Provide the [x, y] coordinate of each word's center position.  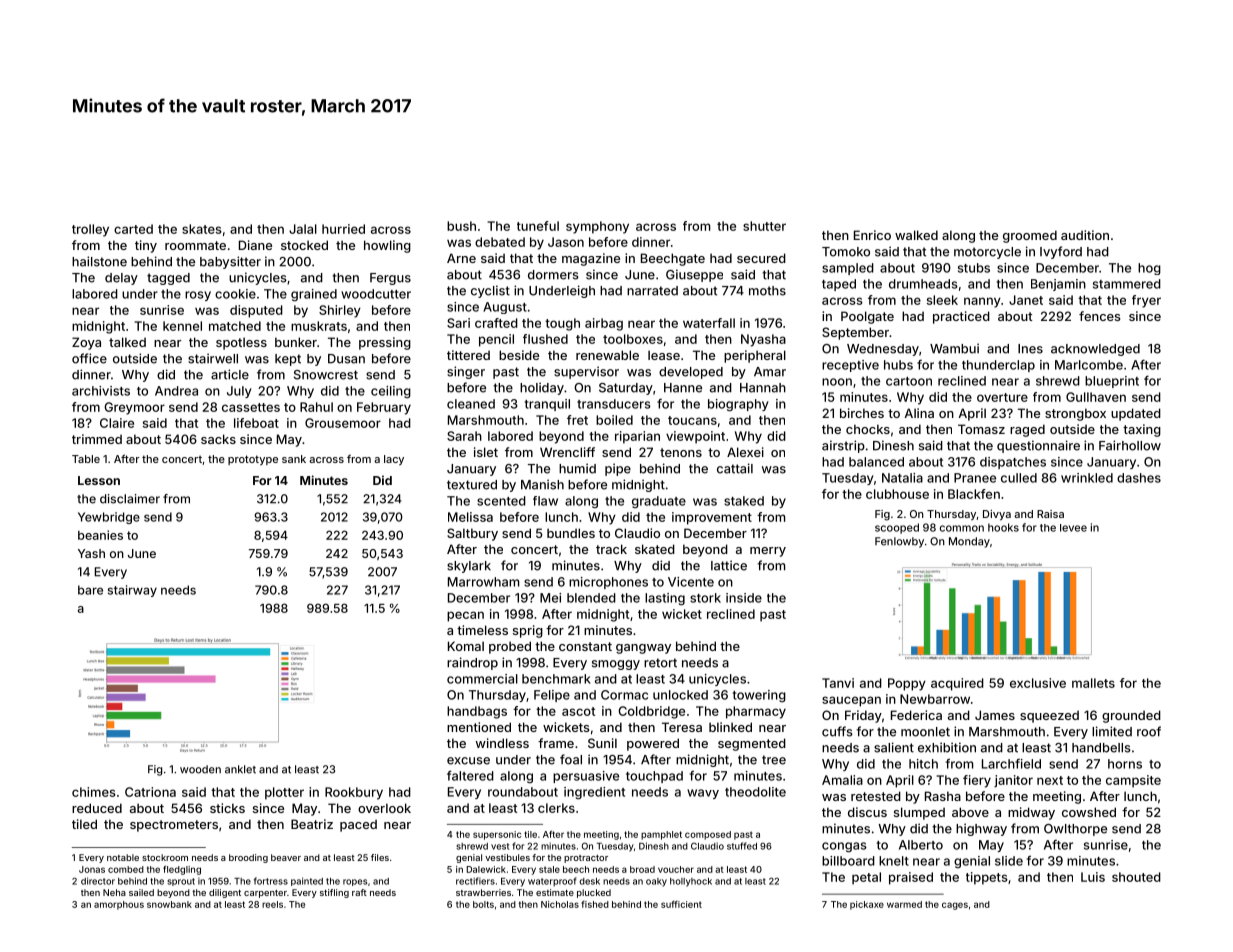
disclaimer [130, 499]
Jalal [303, 229]
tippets [987, 878]
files [380, 857]
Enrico [872, 235]
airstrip [843, 446]
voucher [676, 869]
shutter [764, 226]
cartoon [909, 381]
